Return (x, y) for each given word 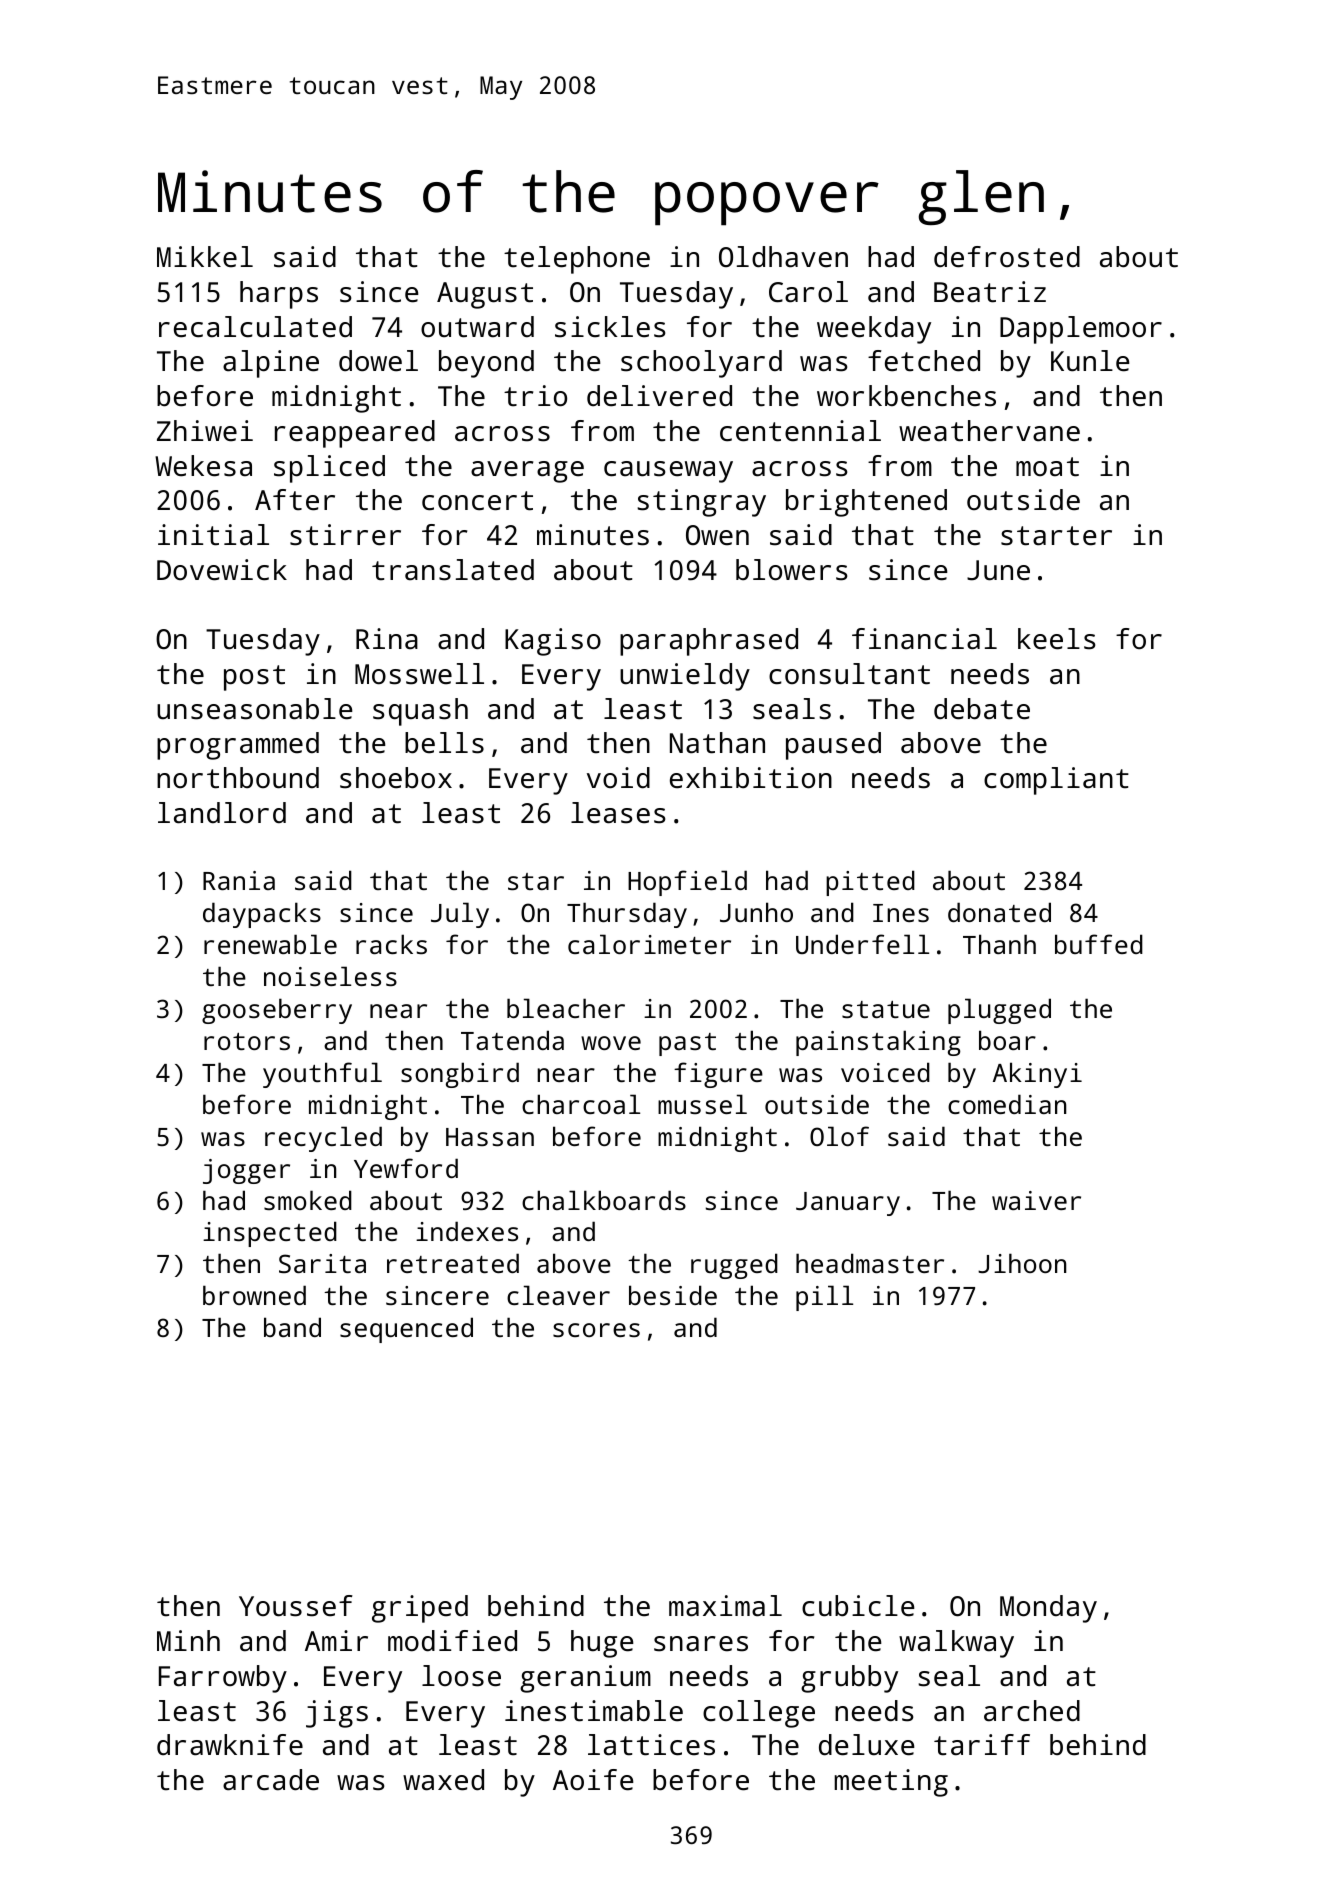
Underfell (862, 944)
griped (420, 1609)
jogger (246, 1171)
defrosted (1007, 257)
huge (602, 1644)
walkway (956, 1644)
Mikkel (205, 257)
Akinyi (1037, 1075)
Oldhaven (783, 257)
